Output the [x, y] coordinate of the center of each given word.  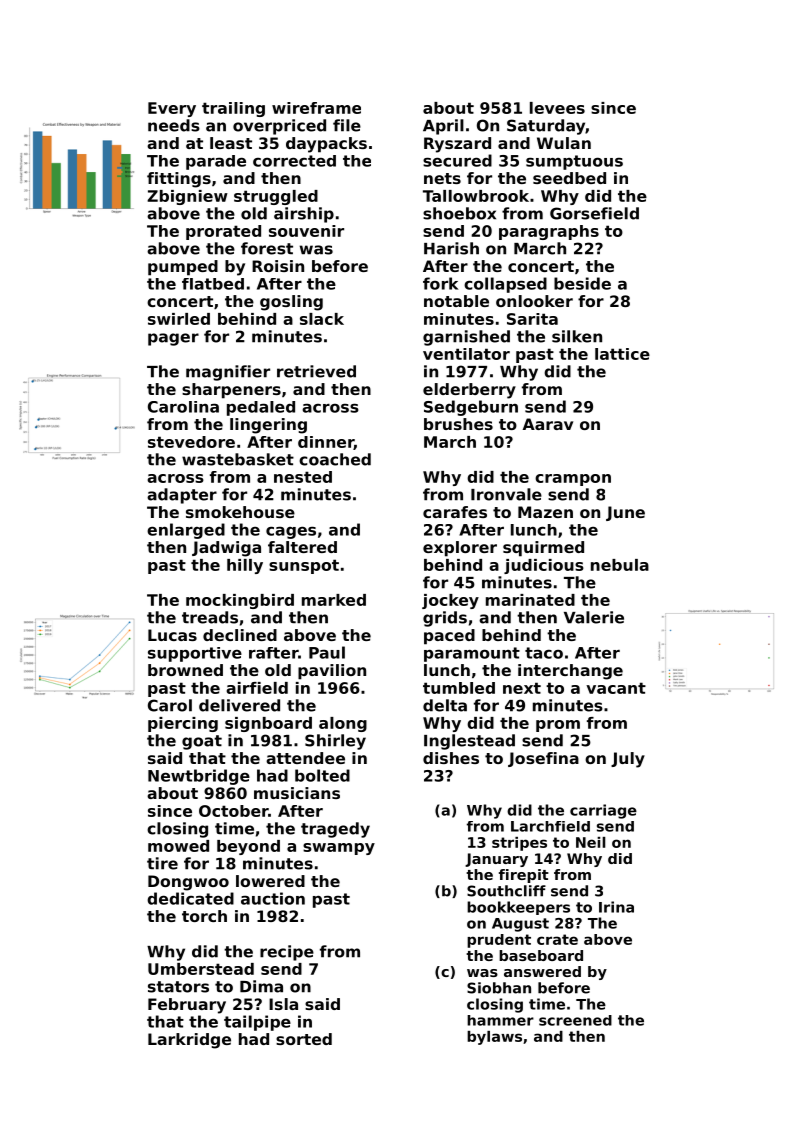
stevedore [191, 442]
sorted [304, 1039]
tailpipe [257, 1023]
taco [544, 653]
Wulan [564, 143]
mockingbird [240, 601]
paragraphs [549, 232]
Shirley [335, 742]
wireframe [316, 108]
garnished [466, 338]
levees [557, 108]
